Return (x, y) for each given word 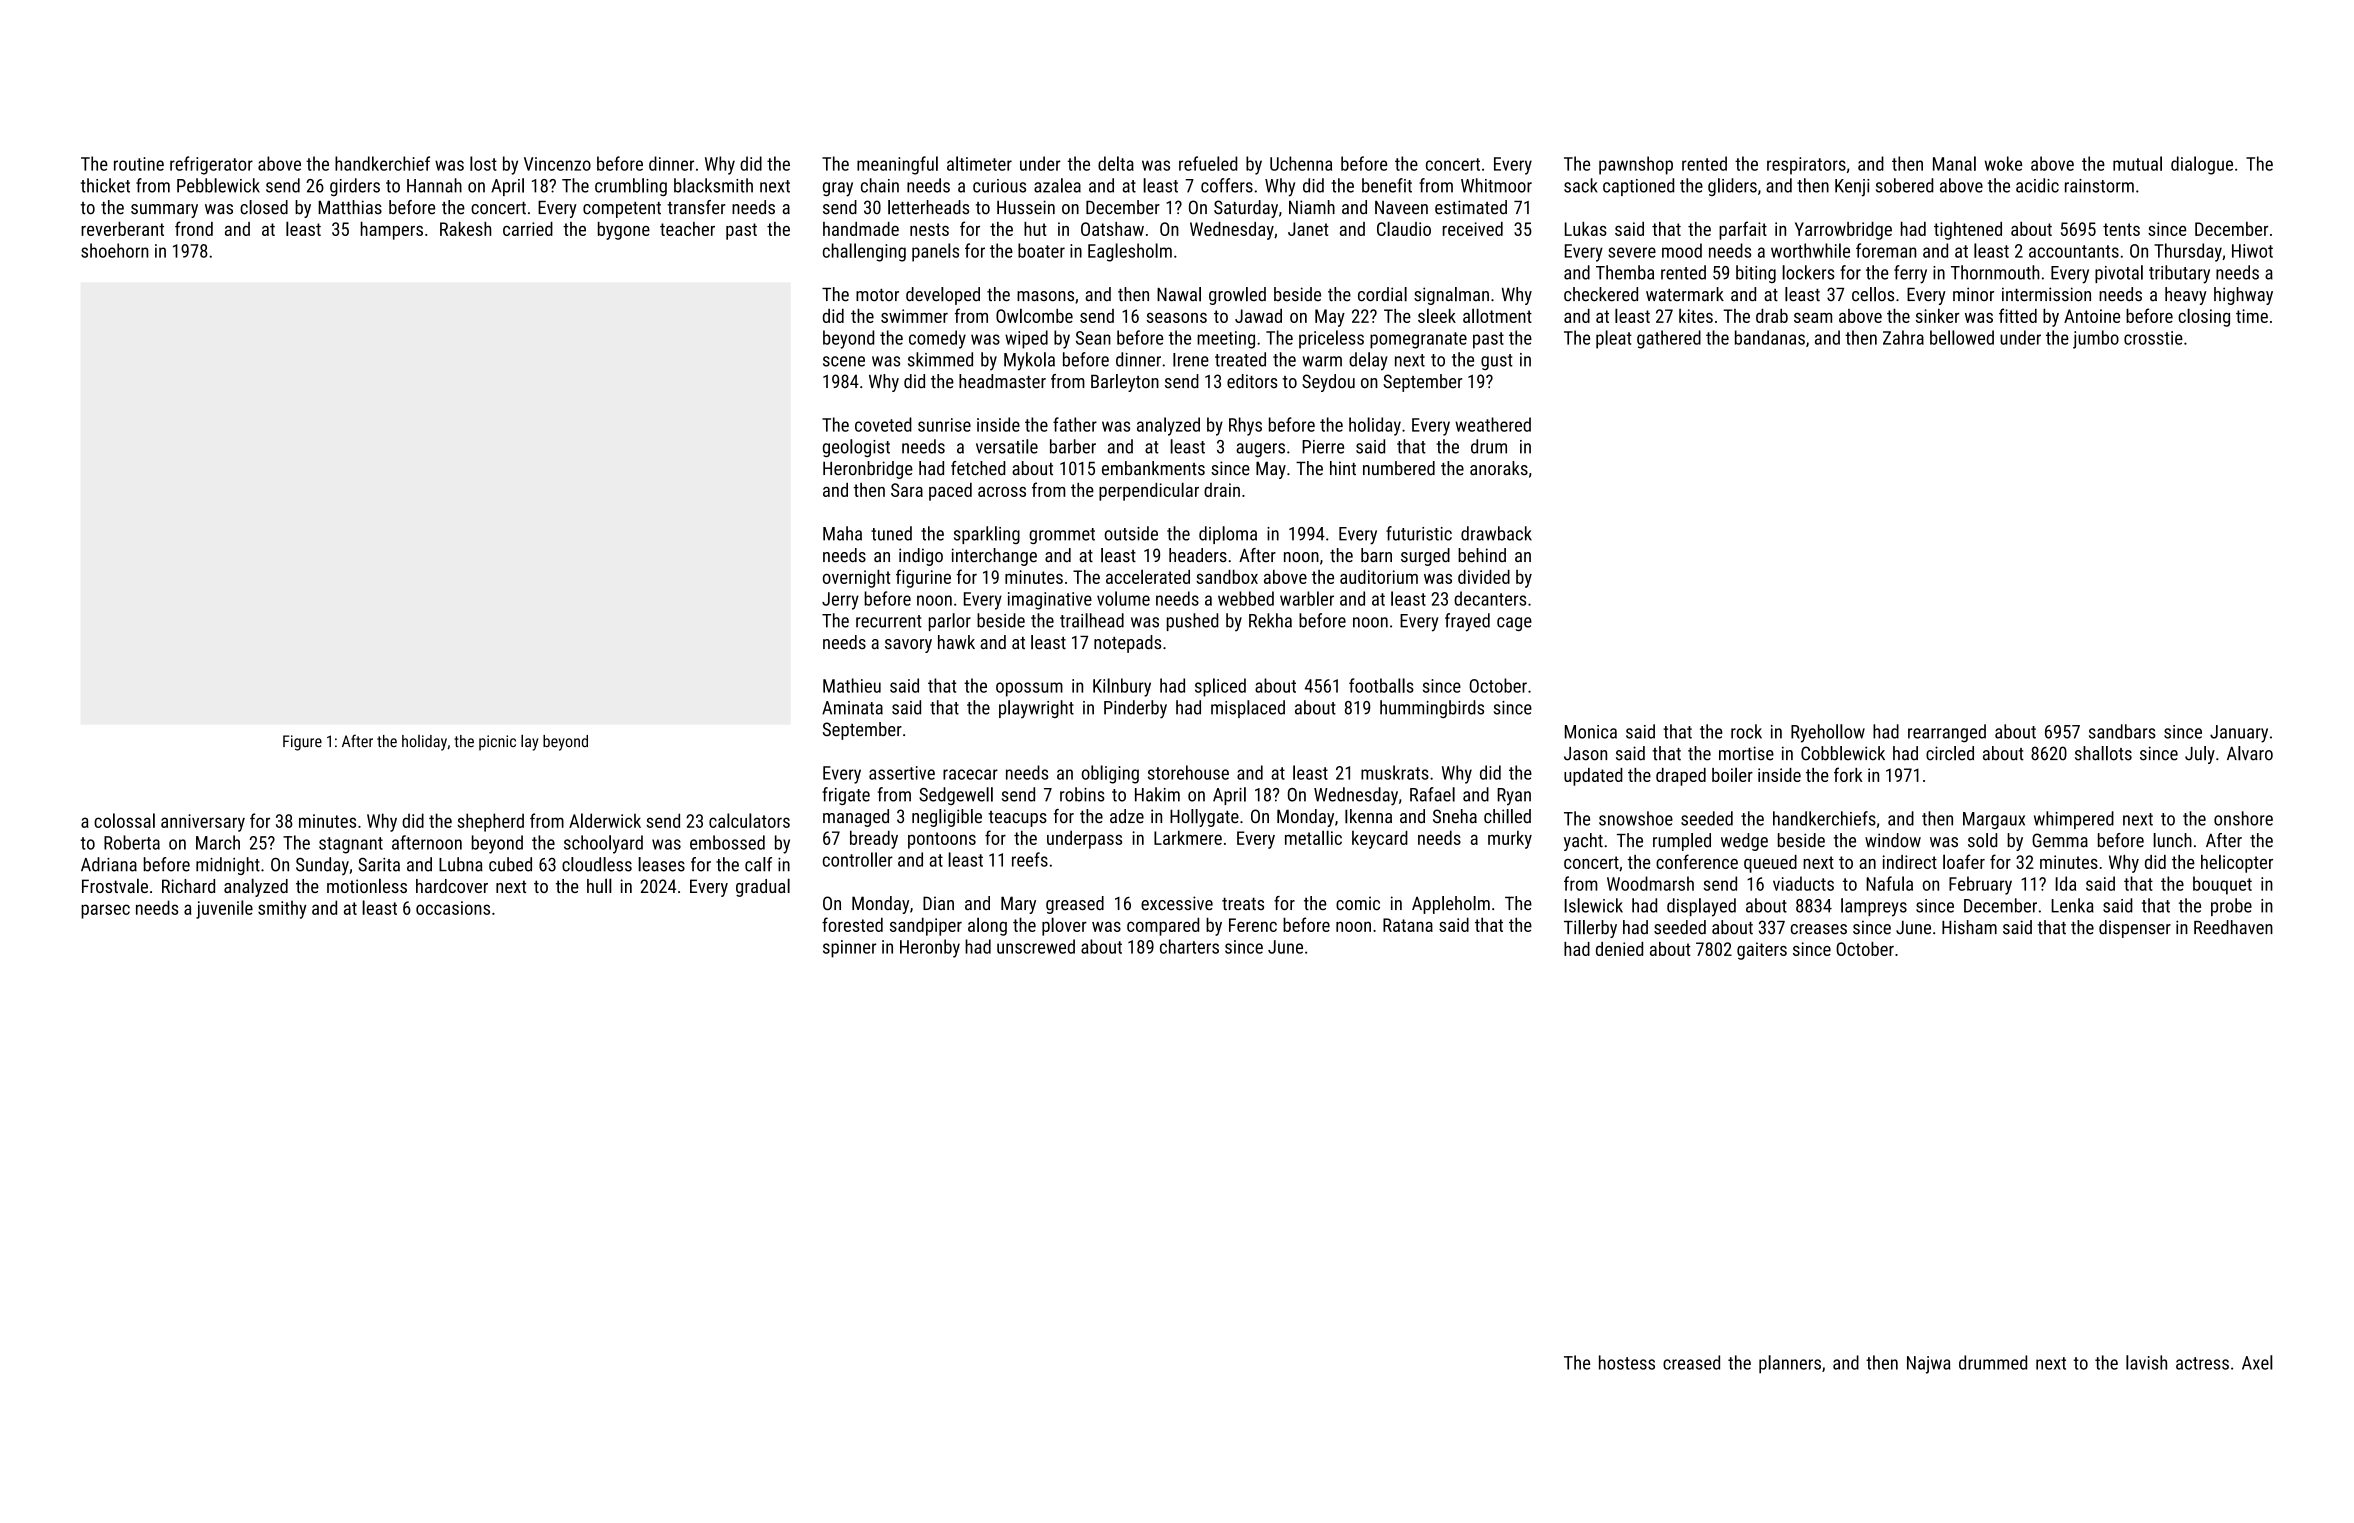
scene (844, 361)
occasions (453, 908)
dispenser (2135, 929)
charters (1189, 946)
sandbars (2122, 731)
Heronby (930, 948)
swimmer (914, 316)
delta (1116, 163)
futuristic (1419, 533)
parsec (105, 911)
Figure (302, 743)
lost (483, 163)
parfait (1743, 230)
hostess (1627, 1362)
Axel (2257, 1362)
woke (2003, 163)
